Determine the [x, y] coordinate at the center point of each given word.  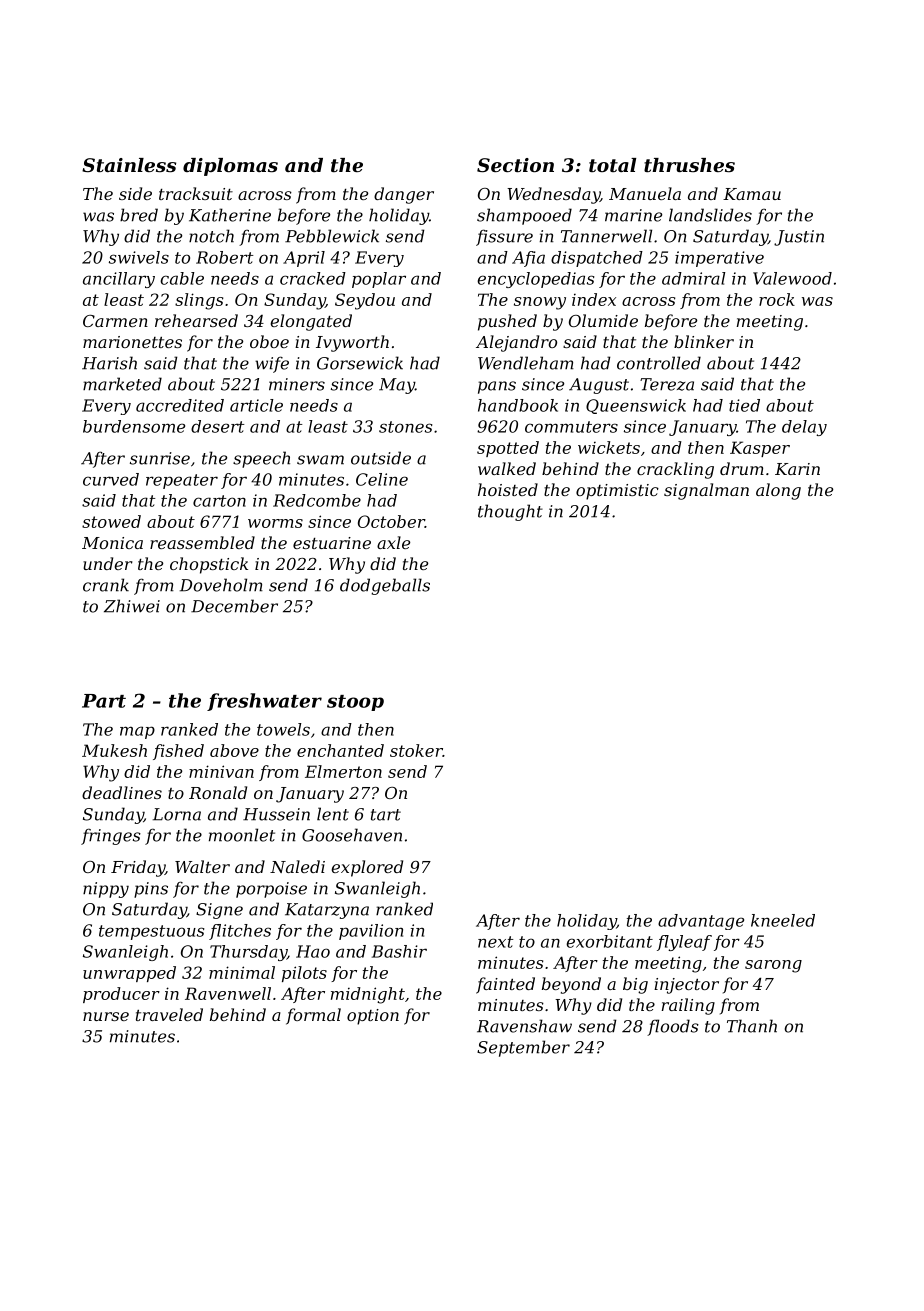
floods [673, 1027]
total [612, 165]
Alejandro [516, 343]
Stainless [129, 165]
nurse [106, 1016]
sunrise [160, 458]
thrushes [689, 165]
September [523, 1048]
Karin [797, 469]
